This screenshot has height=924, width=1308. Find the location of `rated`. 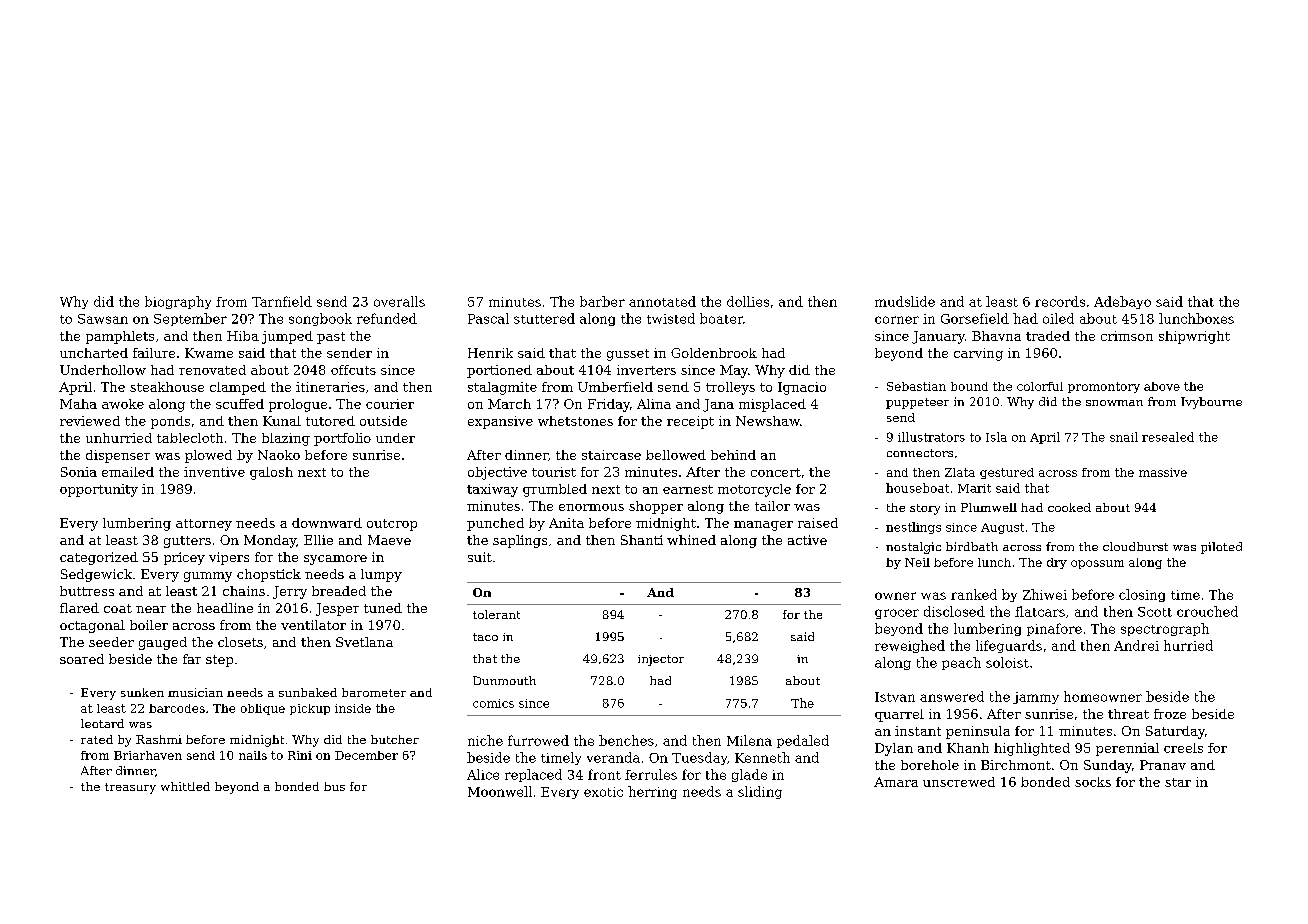

rated is located at coordinates (97, 739).
